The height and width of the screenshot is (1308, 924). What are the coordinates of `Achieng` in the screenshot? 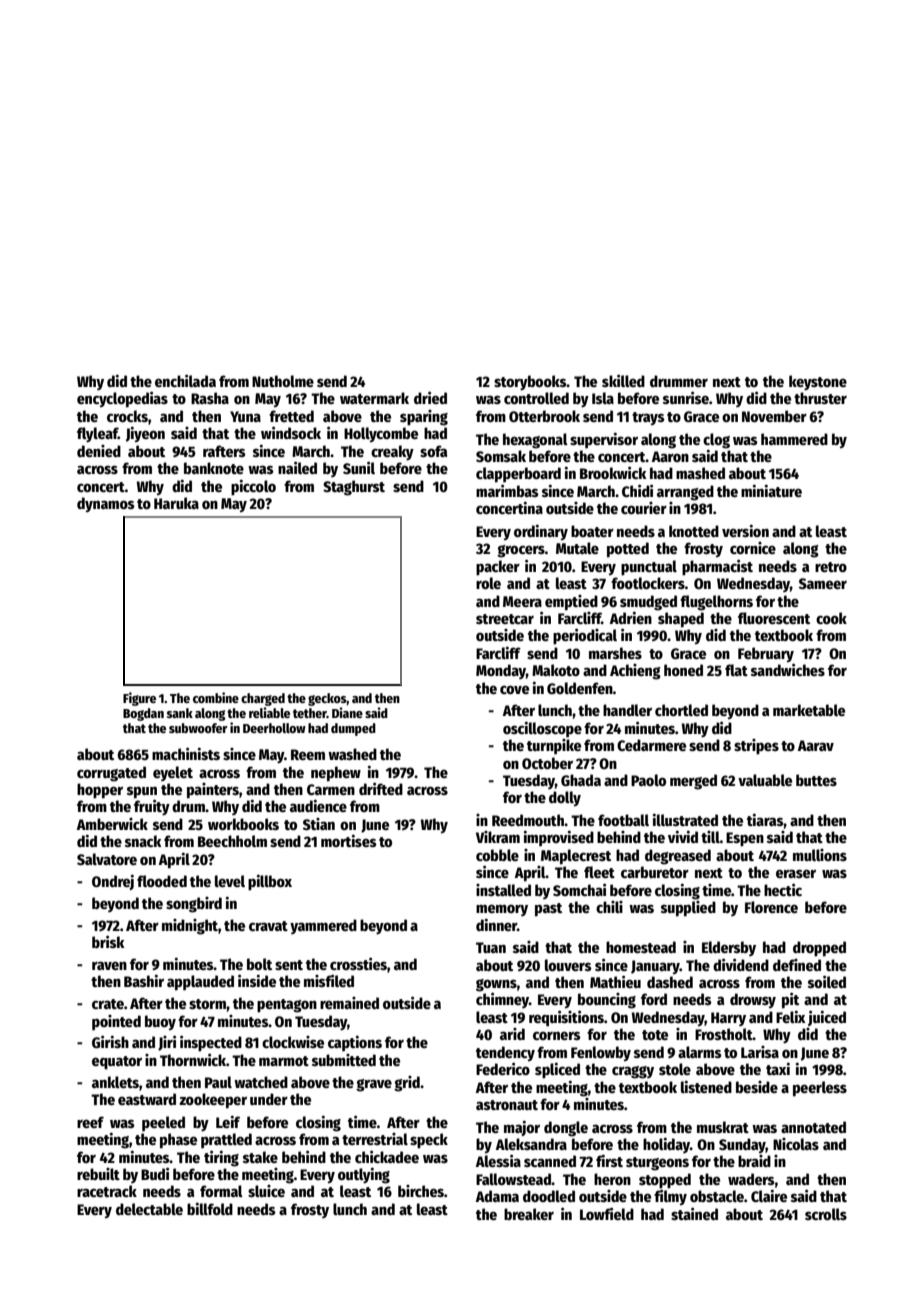 It's located at (635, 672).
